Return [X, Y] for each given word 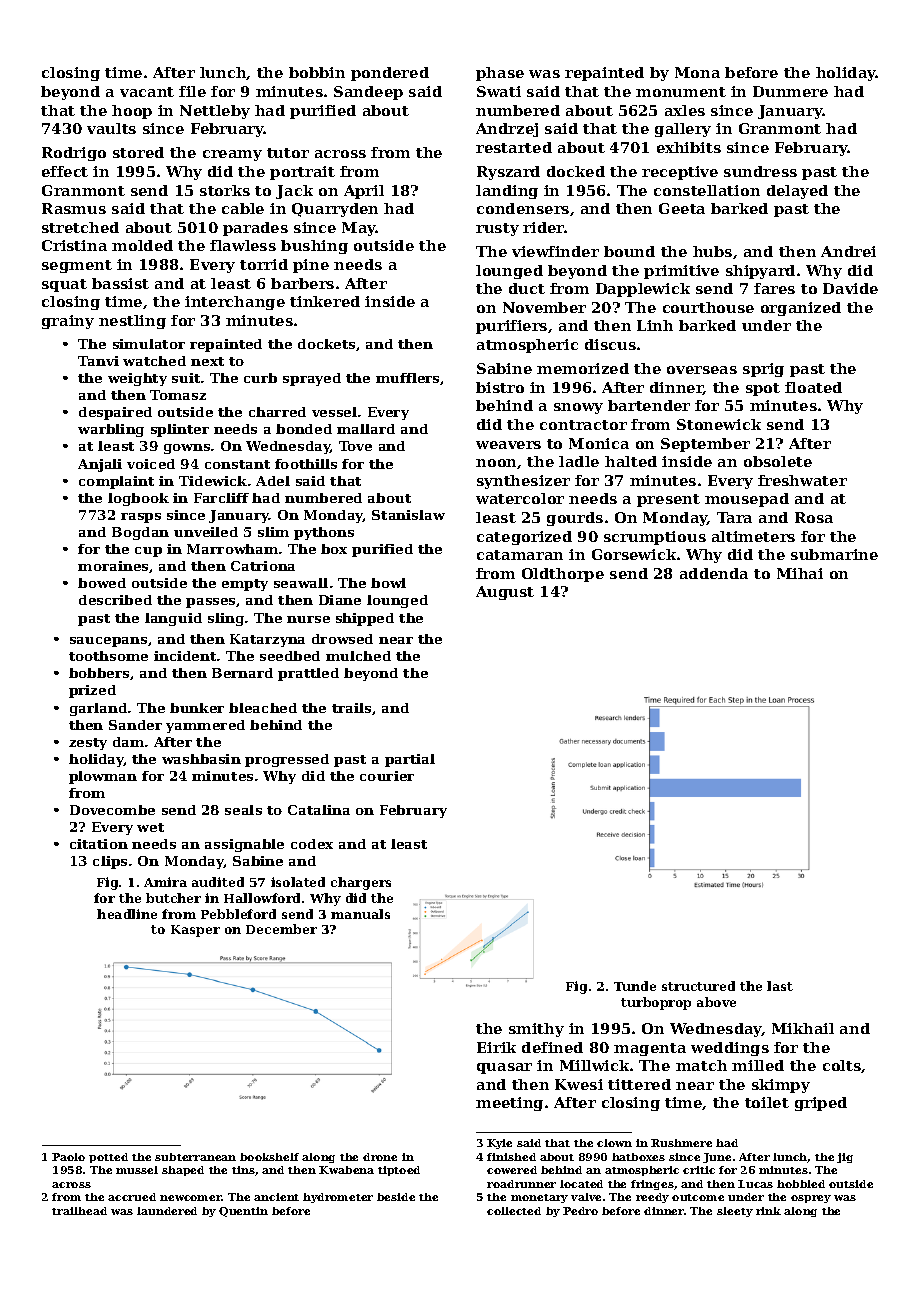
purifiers [511, 327]
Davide [850, 288]
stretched [80, 227]
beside [396, 1197]
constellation [707, 190]
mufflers [407, 378]
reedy [652, 1198]
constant [237, 464]
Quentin [243, 1212]
